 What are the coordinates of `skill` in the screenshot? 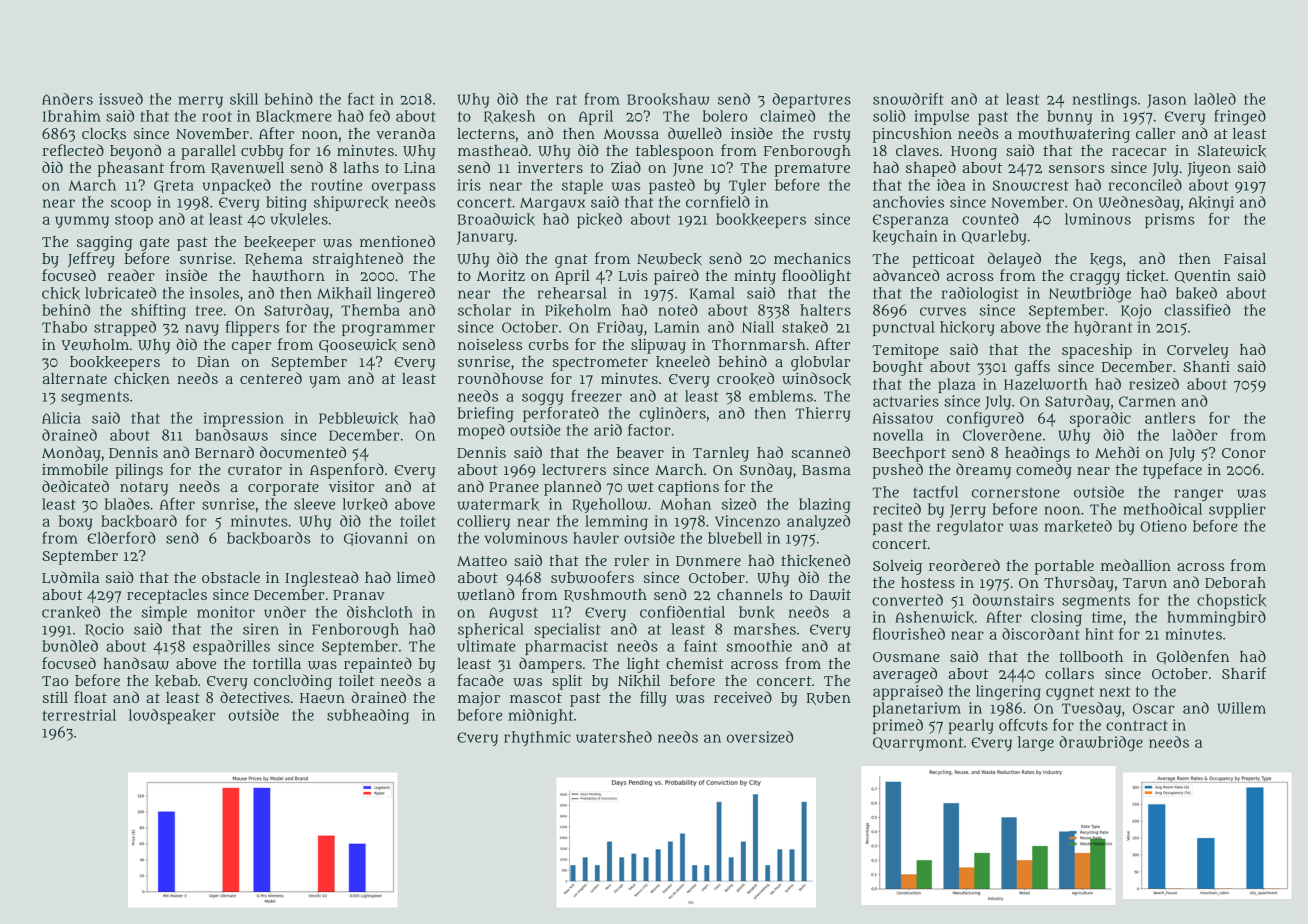 It's located at (244, 99).
